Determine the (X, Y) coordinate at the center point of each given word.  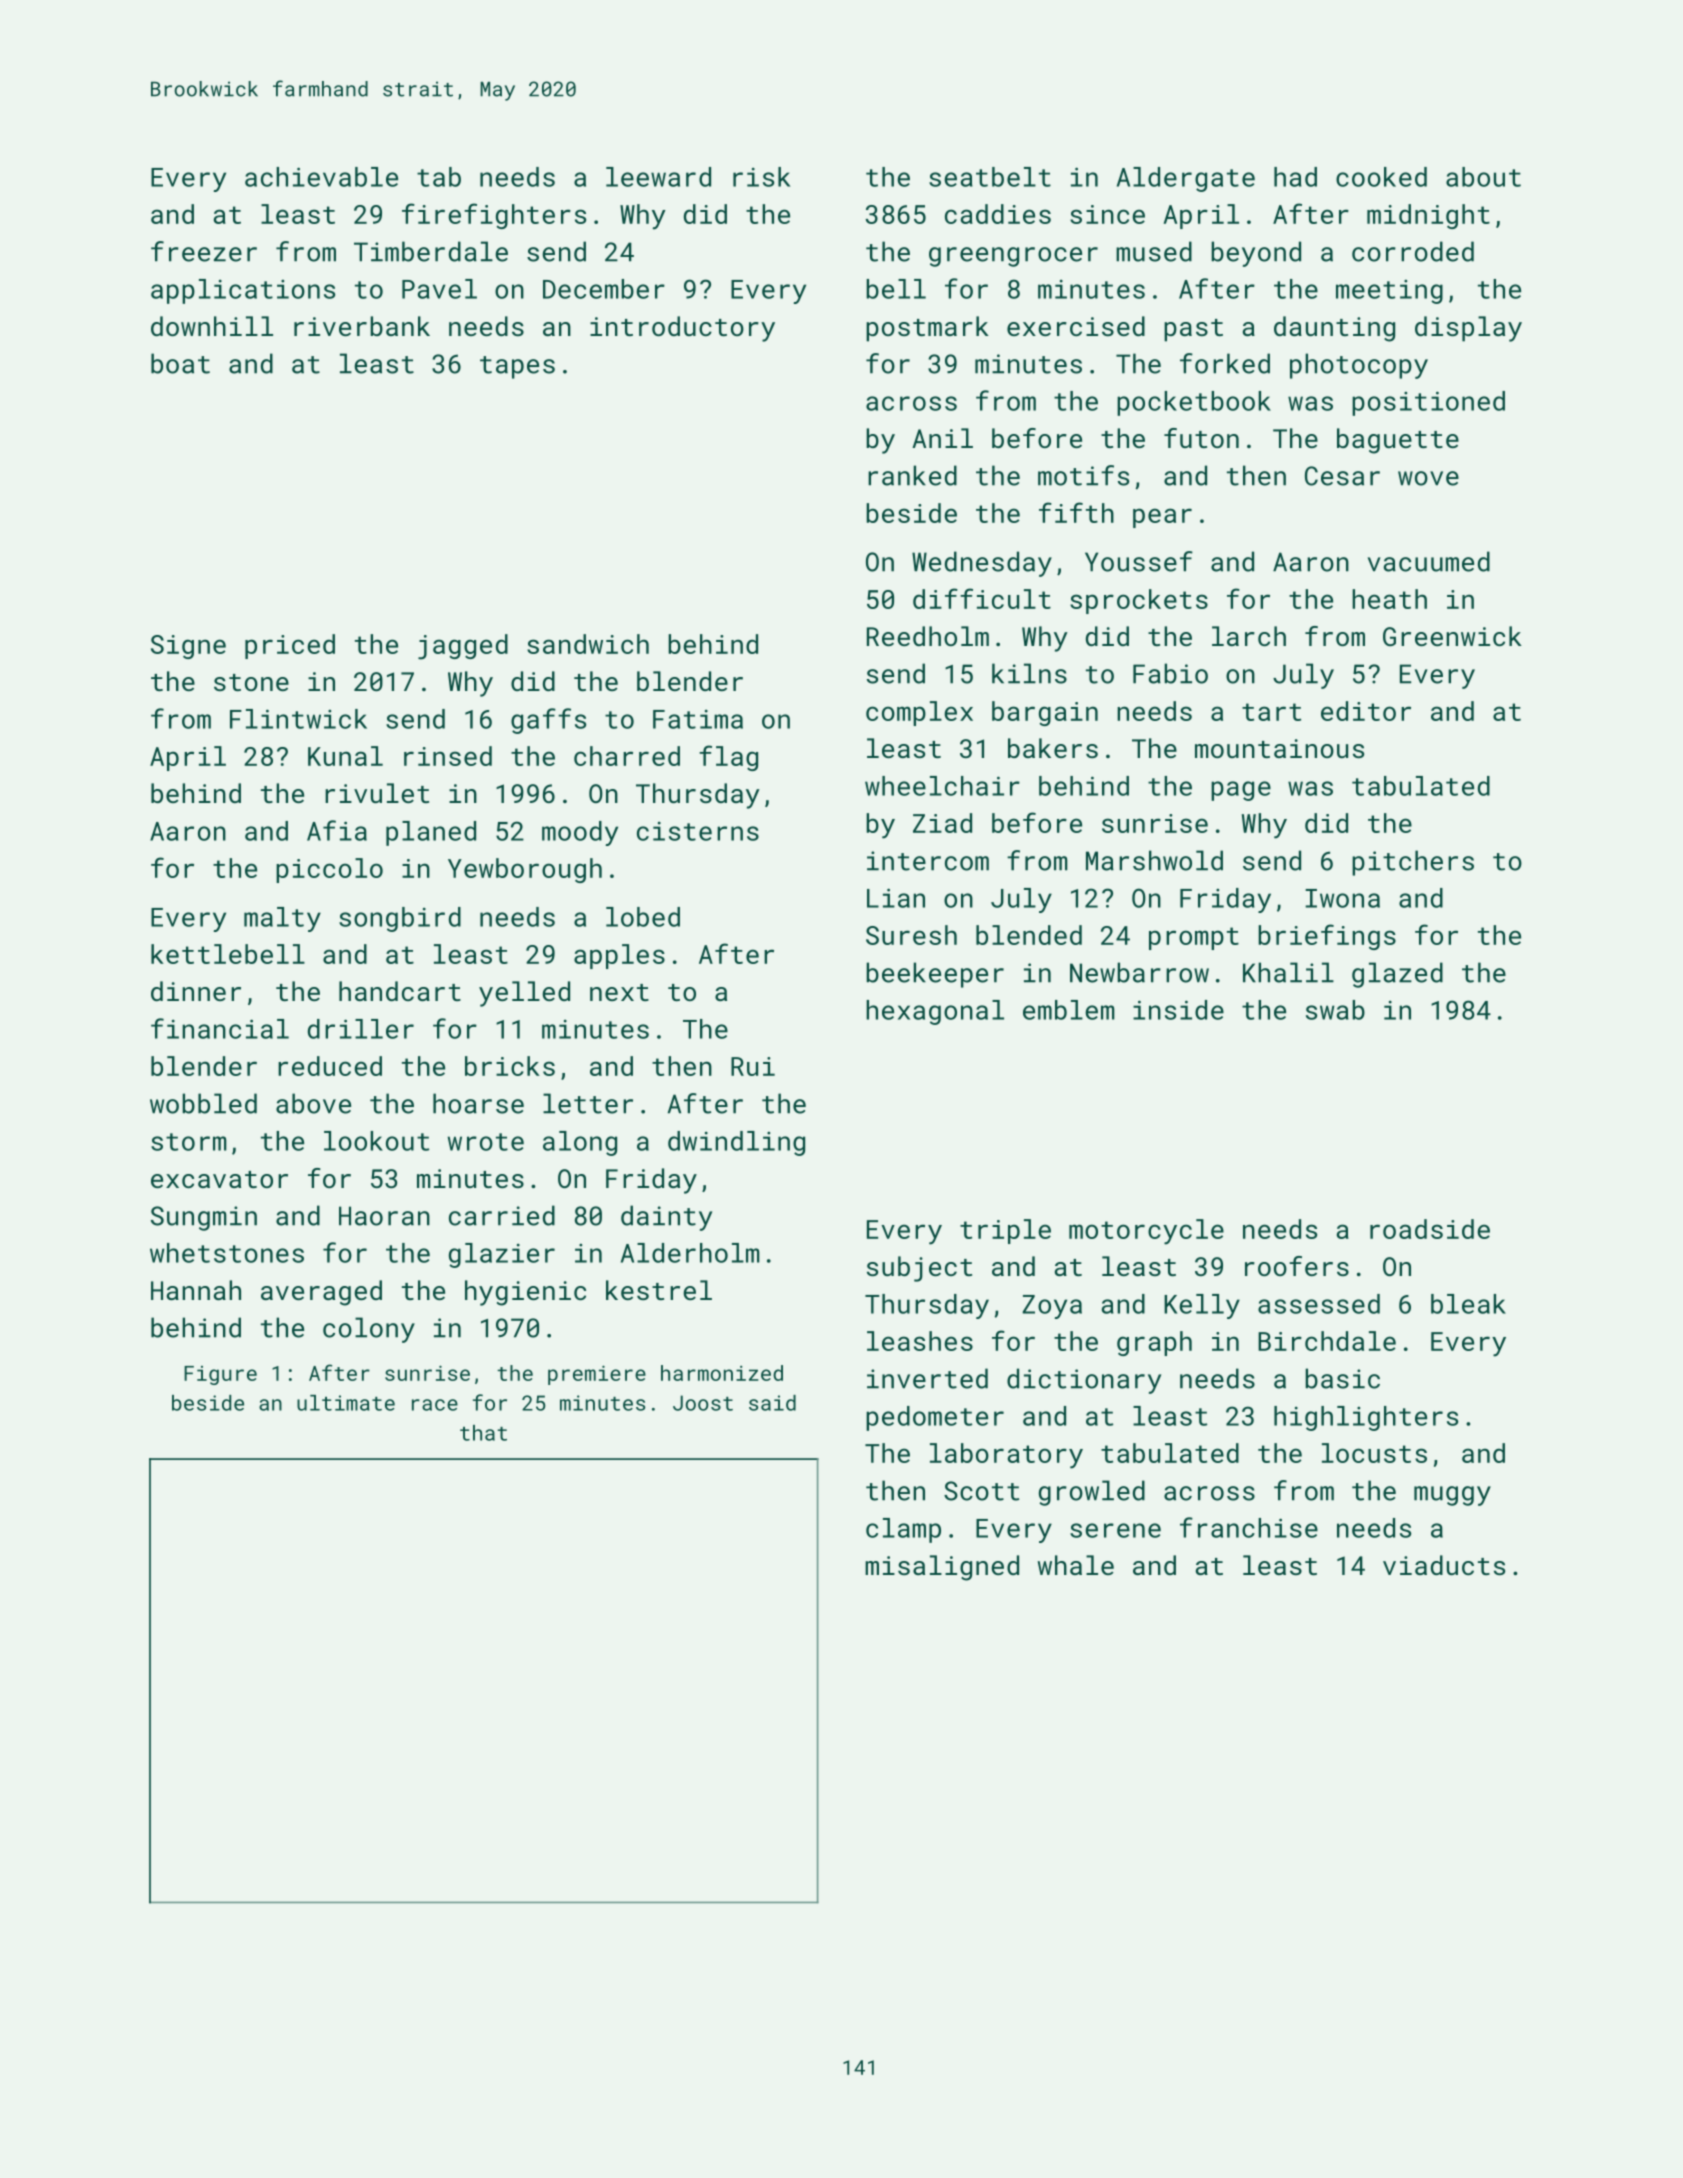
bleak (1468, 1304)
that (483, 1433)
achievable (321, 177)
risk (761, 177)
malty (282, 919)
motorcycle (1146, 1232)
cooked (1381, 177)
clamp (903, 1530)
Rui (753, 1066)
